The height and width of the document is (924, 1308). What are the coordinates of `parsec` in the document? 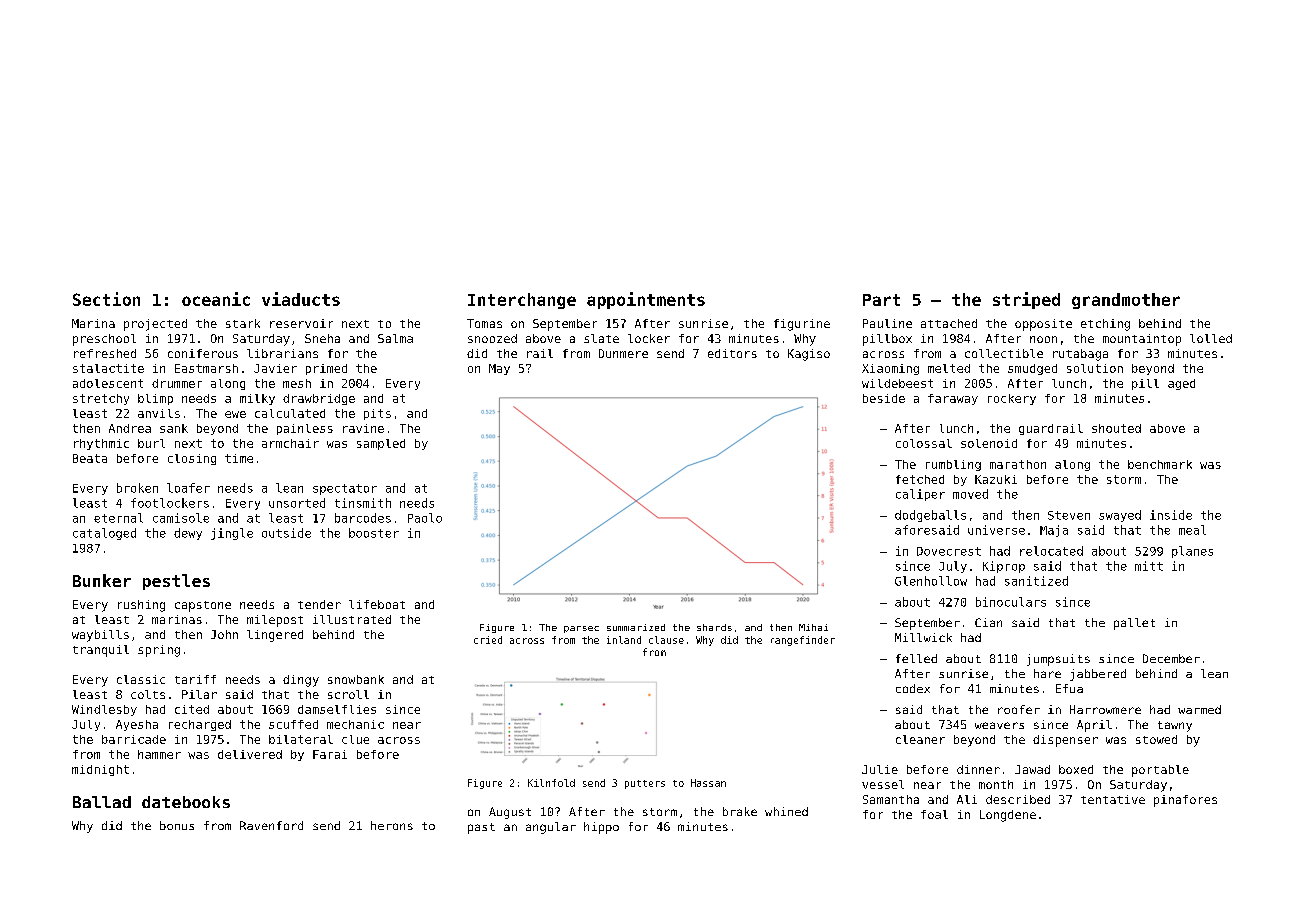 It's located at (581, 629).
